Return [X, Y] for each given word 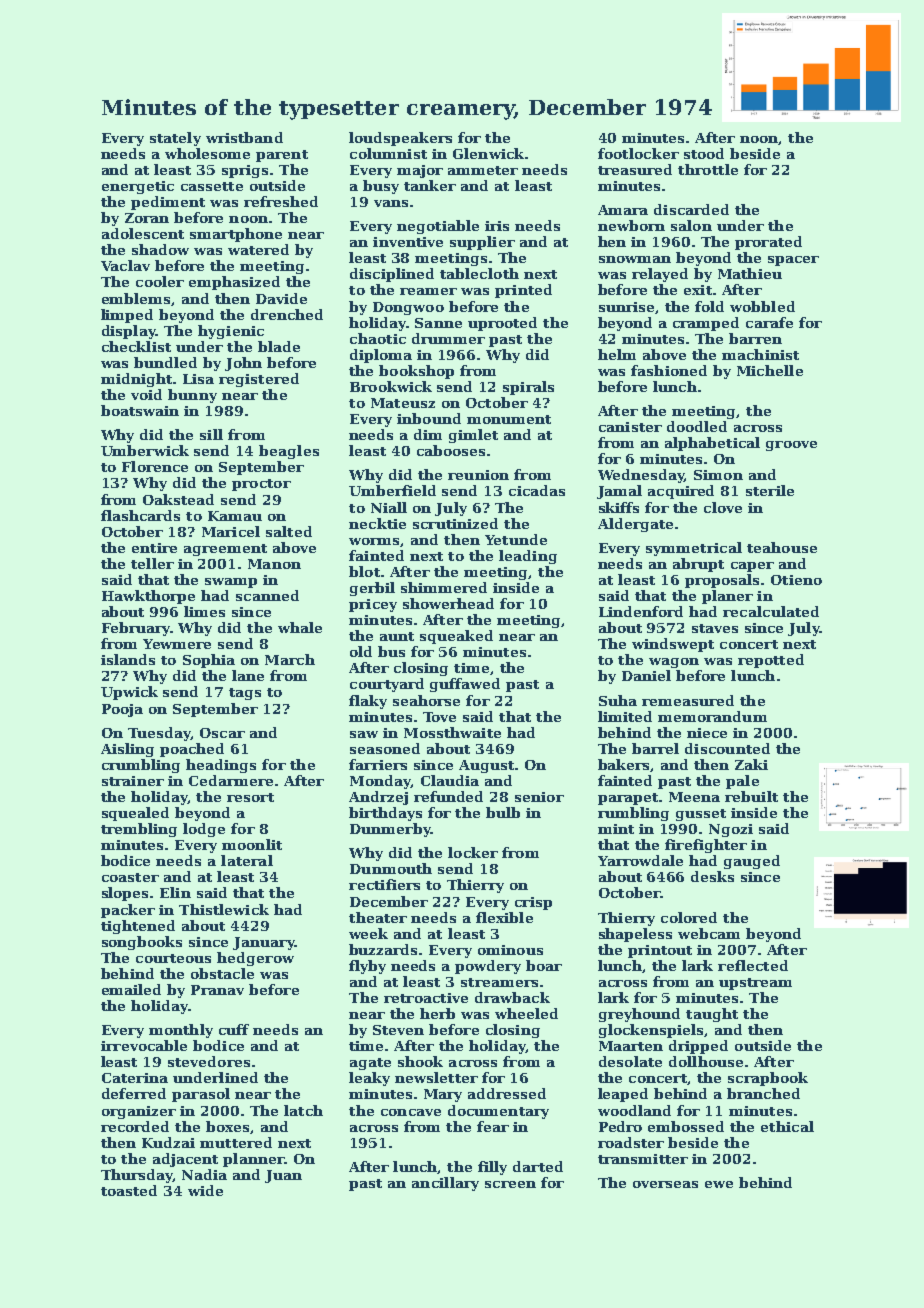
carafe [769, 322]
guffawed [465, 685]
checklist [136, 346]
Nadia [204, 1174]
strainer [133, 781]
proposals [722, 581]
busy [381, 187]
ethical [787, 1126]
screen [510, 1184]
